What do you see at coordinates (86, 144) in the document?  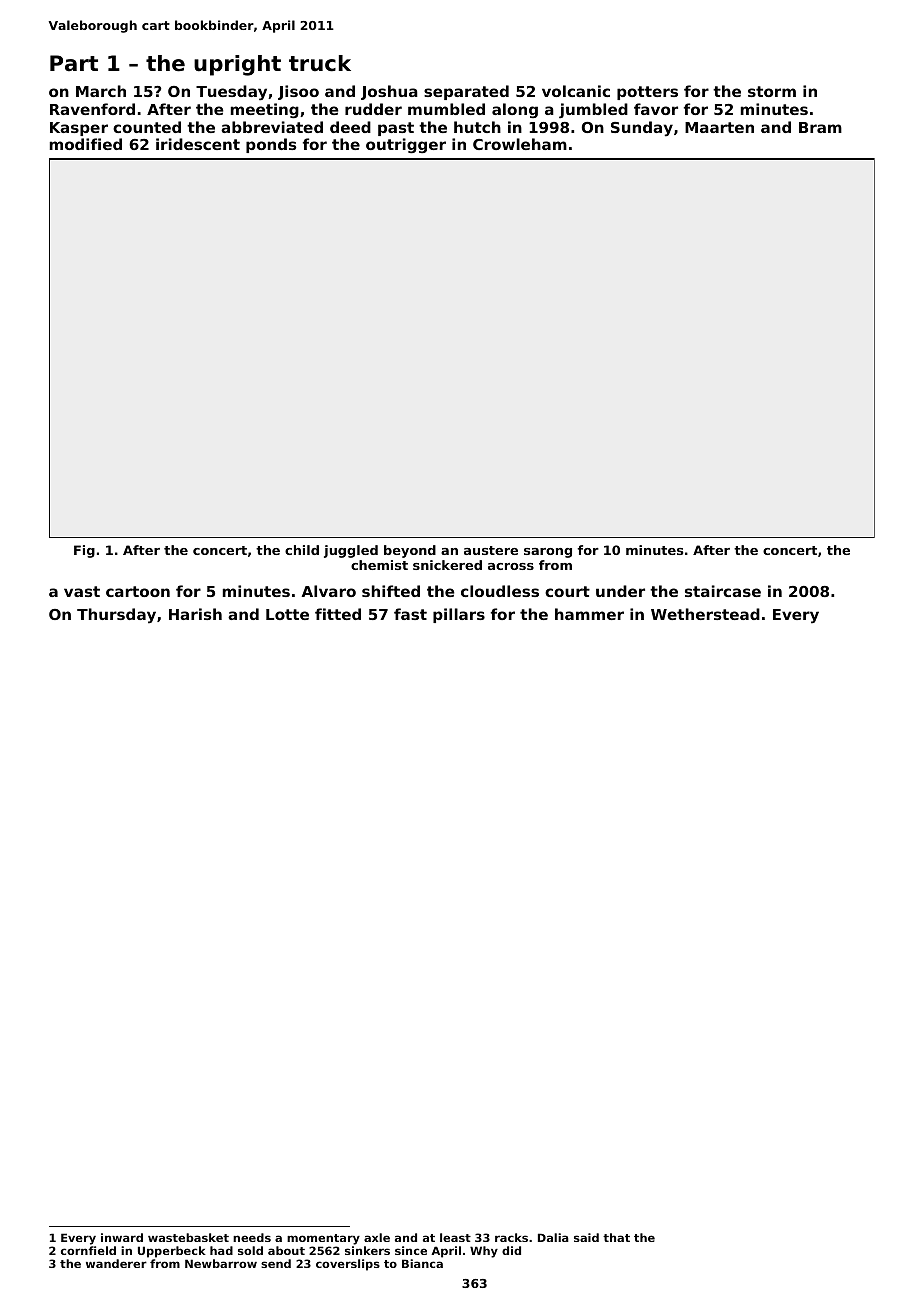 I see `modified` at bounding box center [86, 144].
